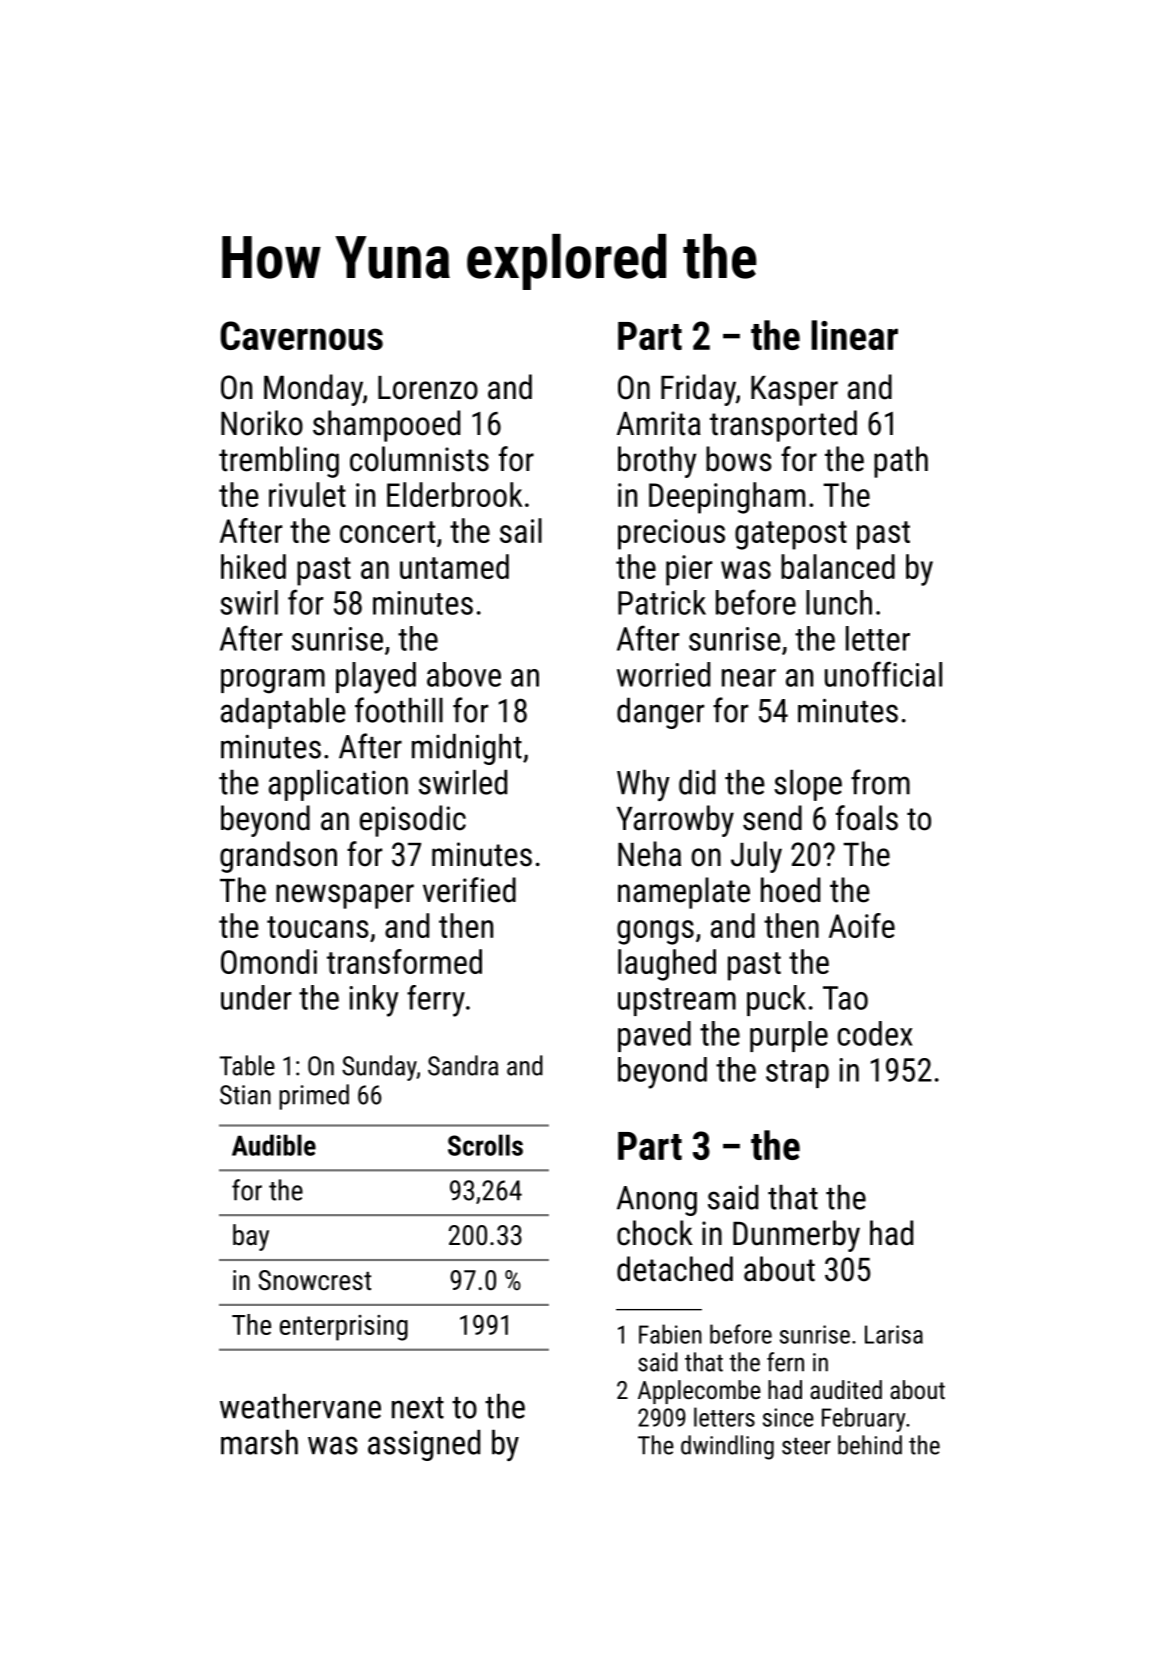 The height and width of the page is (1654, 1165). What do you see at coordinates (667, 965) in the page?
I see `laughed` at bounding box center [667, 965].
